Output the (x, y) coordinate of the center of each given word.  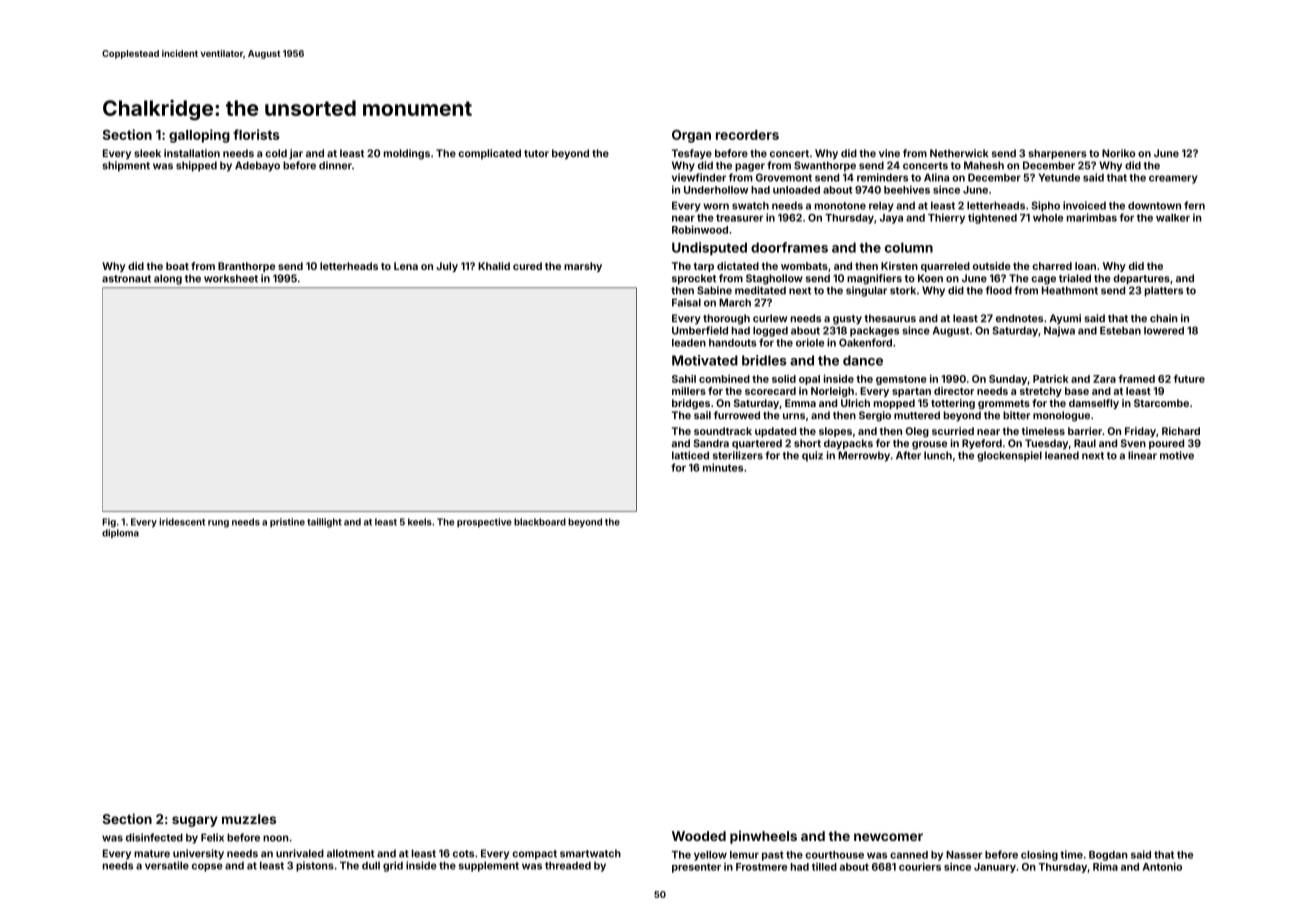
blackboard (540, 522)
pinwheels (763, 837)
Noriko (1118, 153)
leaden (689, 343)
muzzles (249, 819)
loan (1085, 266)
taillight (324, 523)
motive (1177, 455)
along (168, 279)
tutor (536, 153)
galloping (199, 136)
